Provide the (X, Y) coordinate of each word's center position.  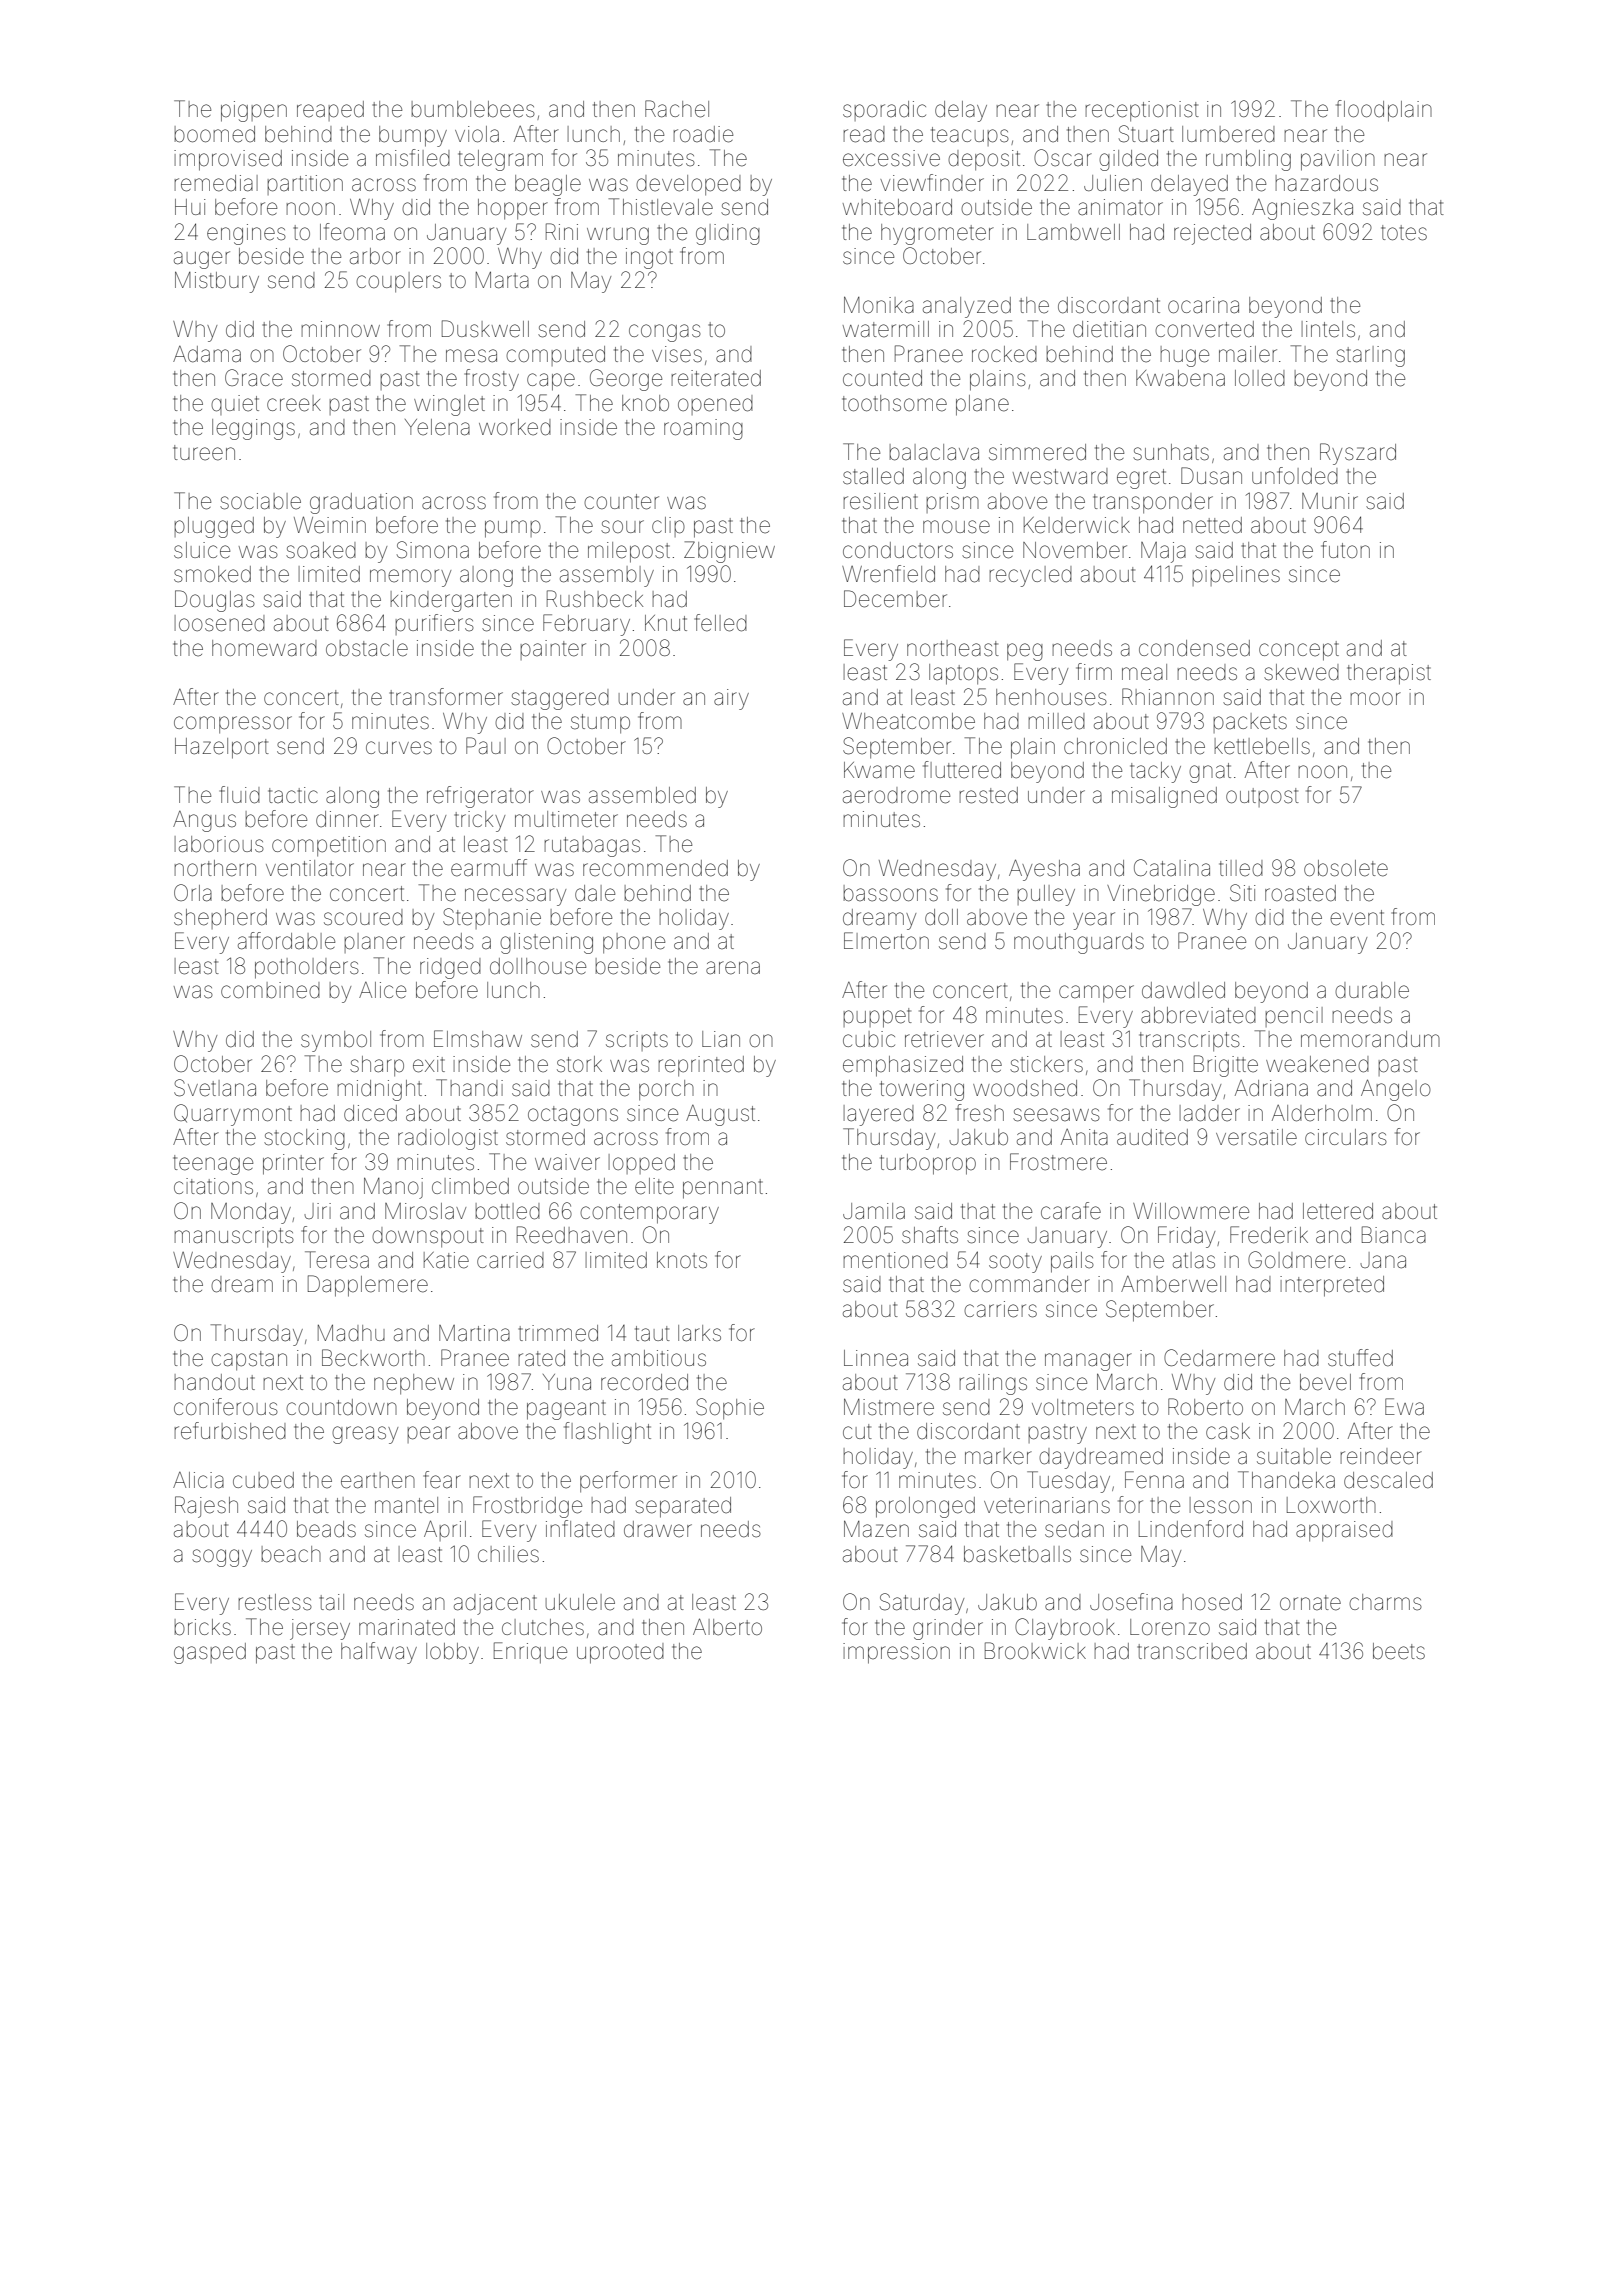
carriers (1000, 1309)
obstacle (367, 648)
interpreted (1332, 1286)
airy (731, 699)
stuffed (1360, 1358)
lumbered (1228, 134)
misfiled (413, 158)
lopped (642, 1164)
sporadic (884, 111)
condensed (1194, 648)
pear (429, 1434)
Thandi (469, 1088)
